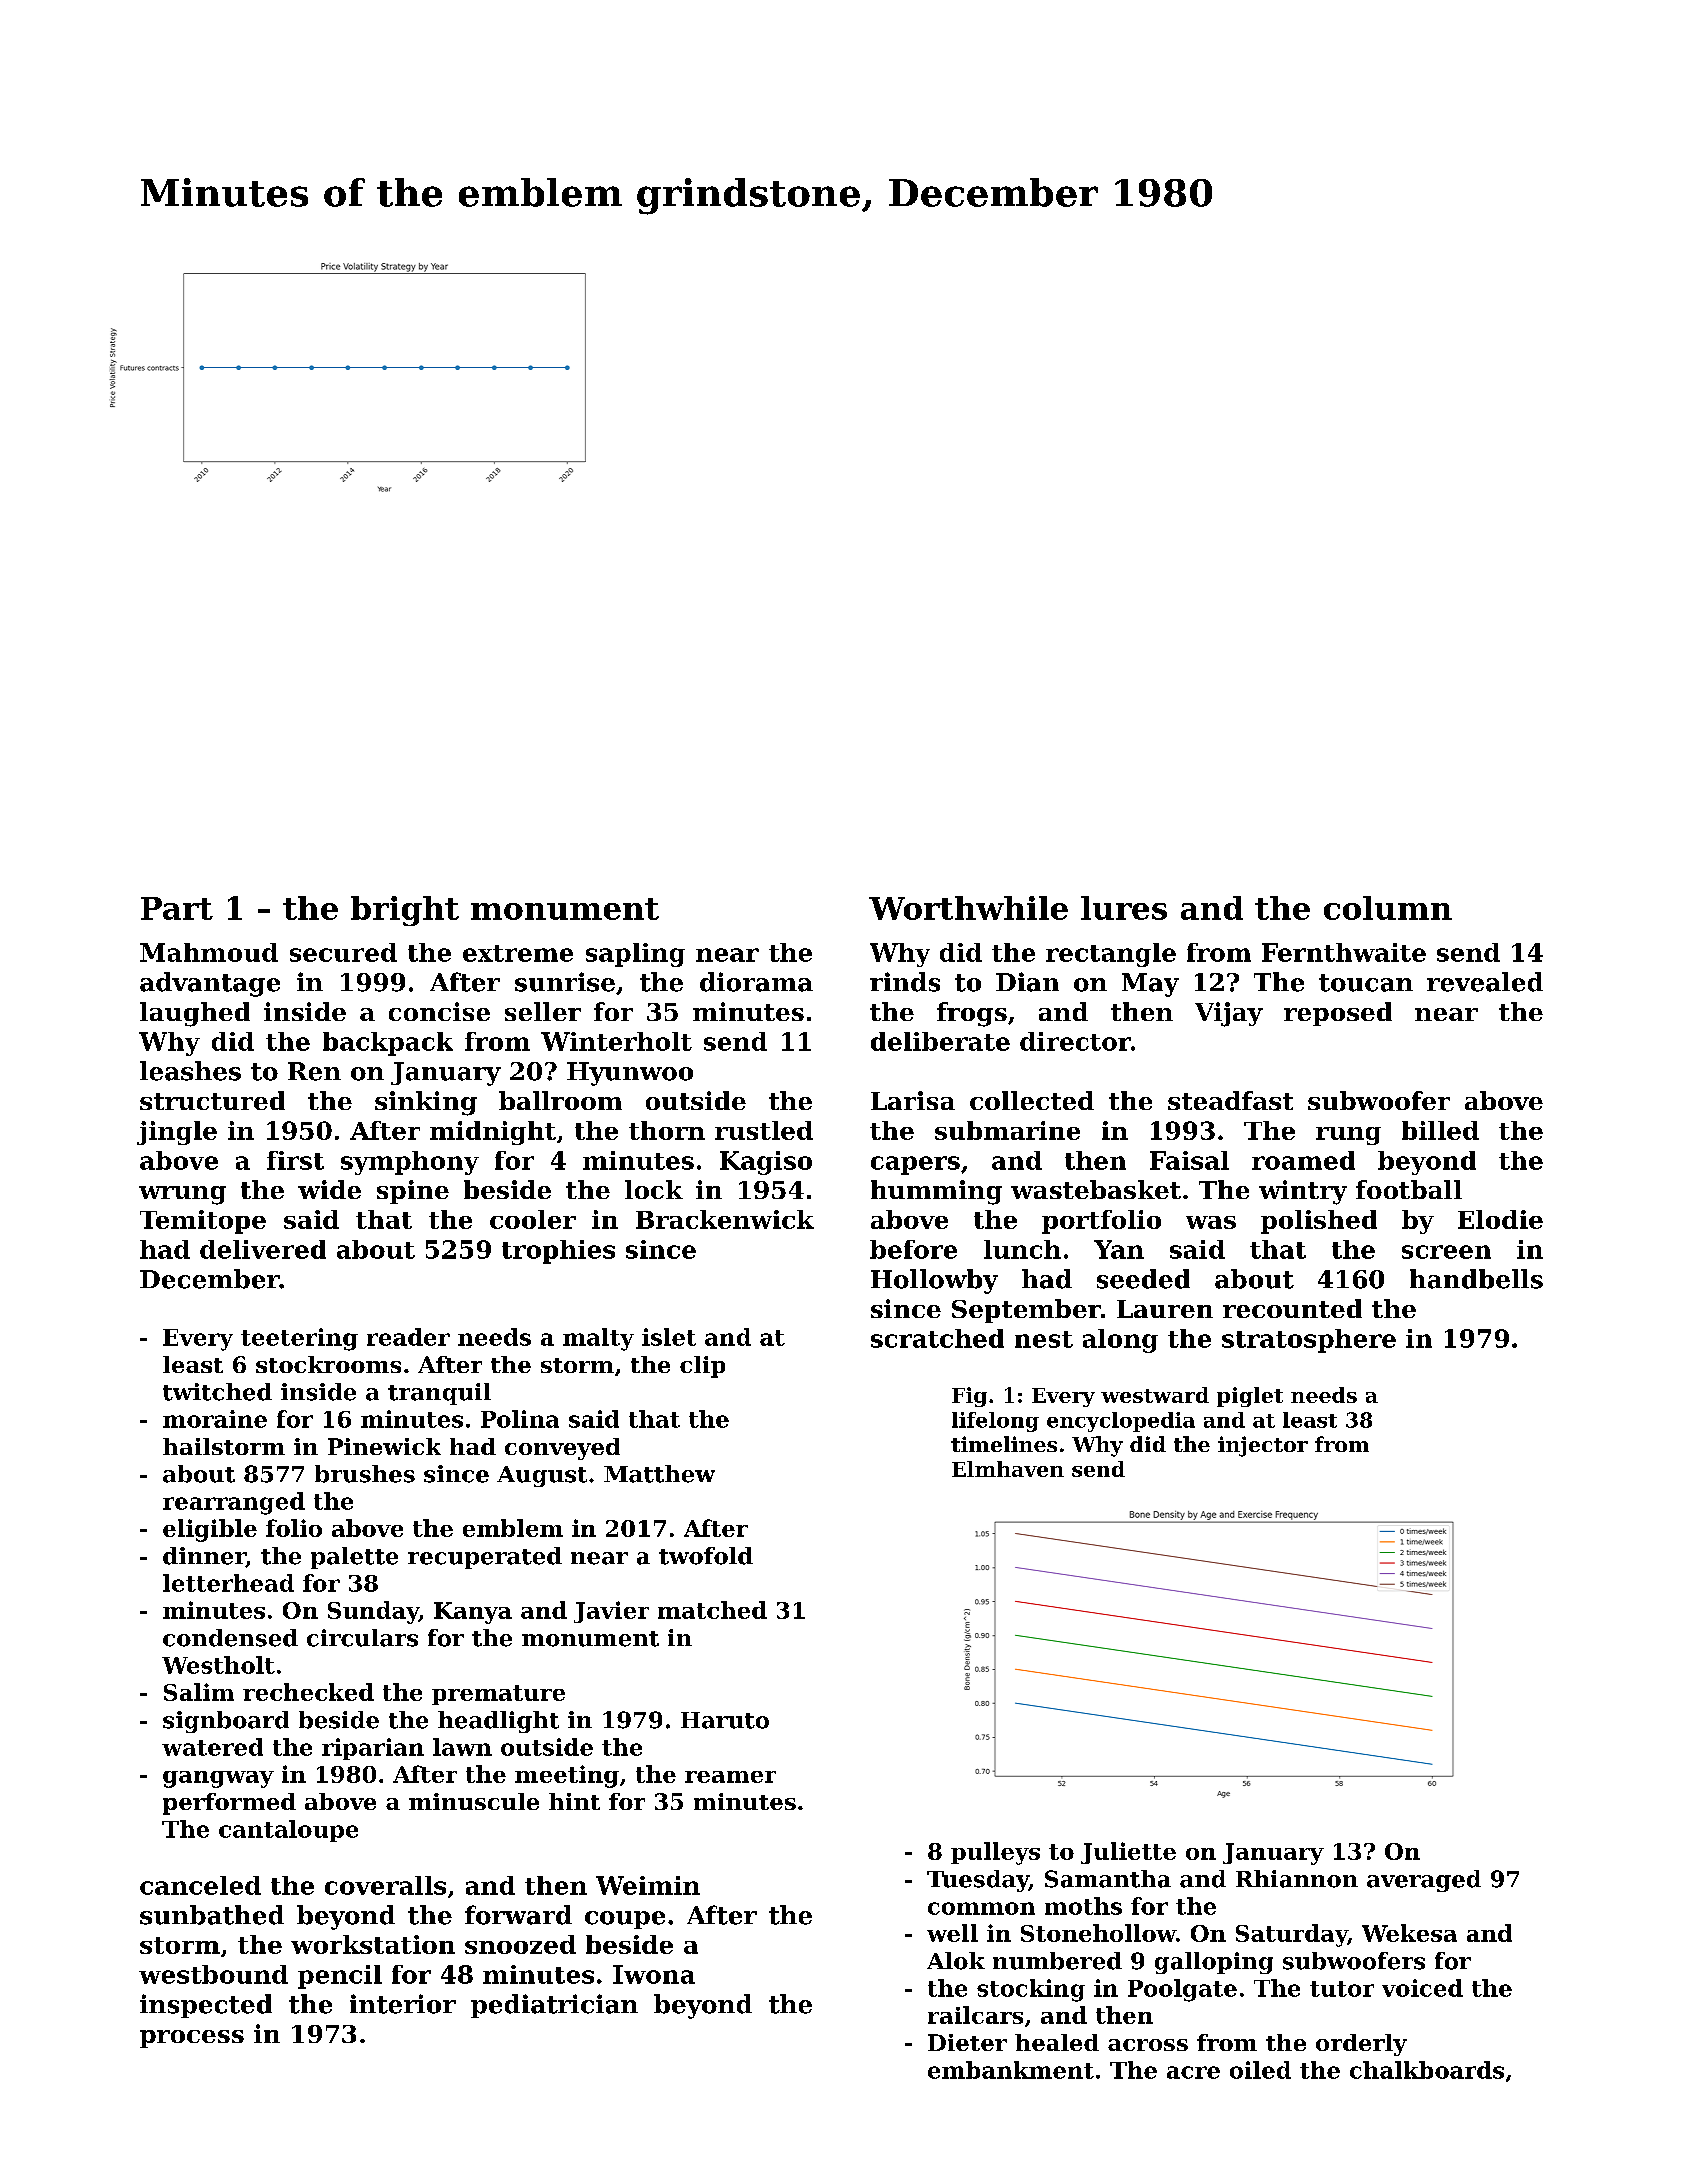 This image has height=2178, width=1683. Describe the element at coordinates (209, 952) in the image. I see `Mahmoud` at that location.
